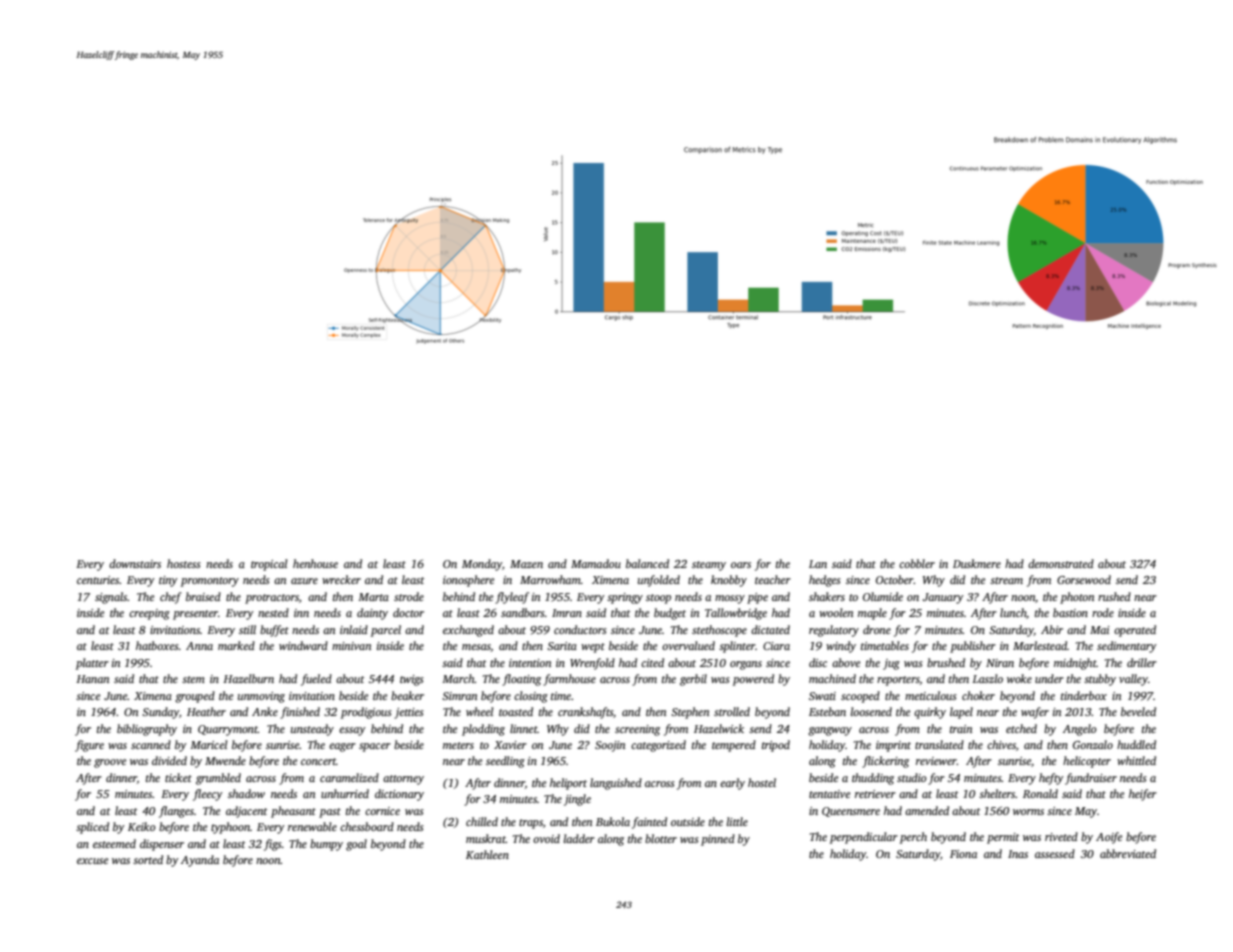 The image size is (1233, 952). What do you see at coordinates (730, 599) in the screenshot?
I see `mossy` at bounding box center [730, 599].
